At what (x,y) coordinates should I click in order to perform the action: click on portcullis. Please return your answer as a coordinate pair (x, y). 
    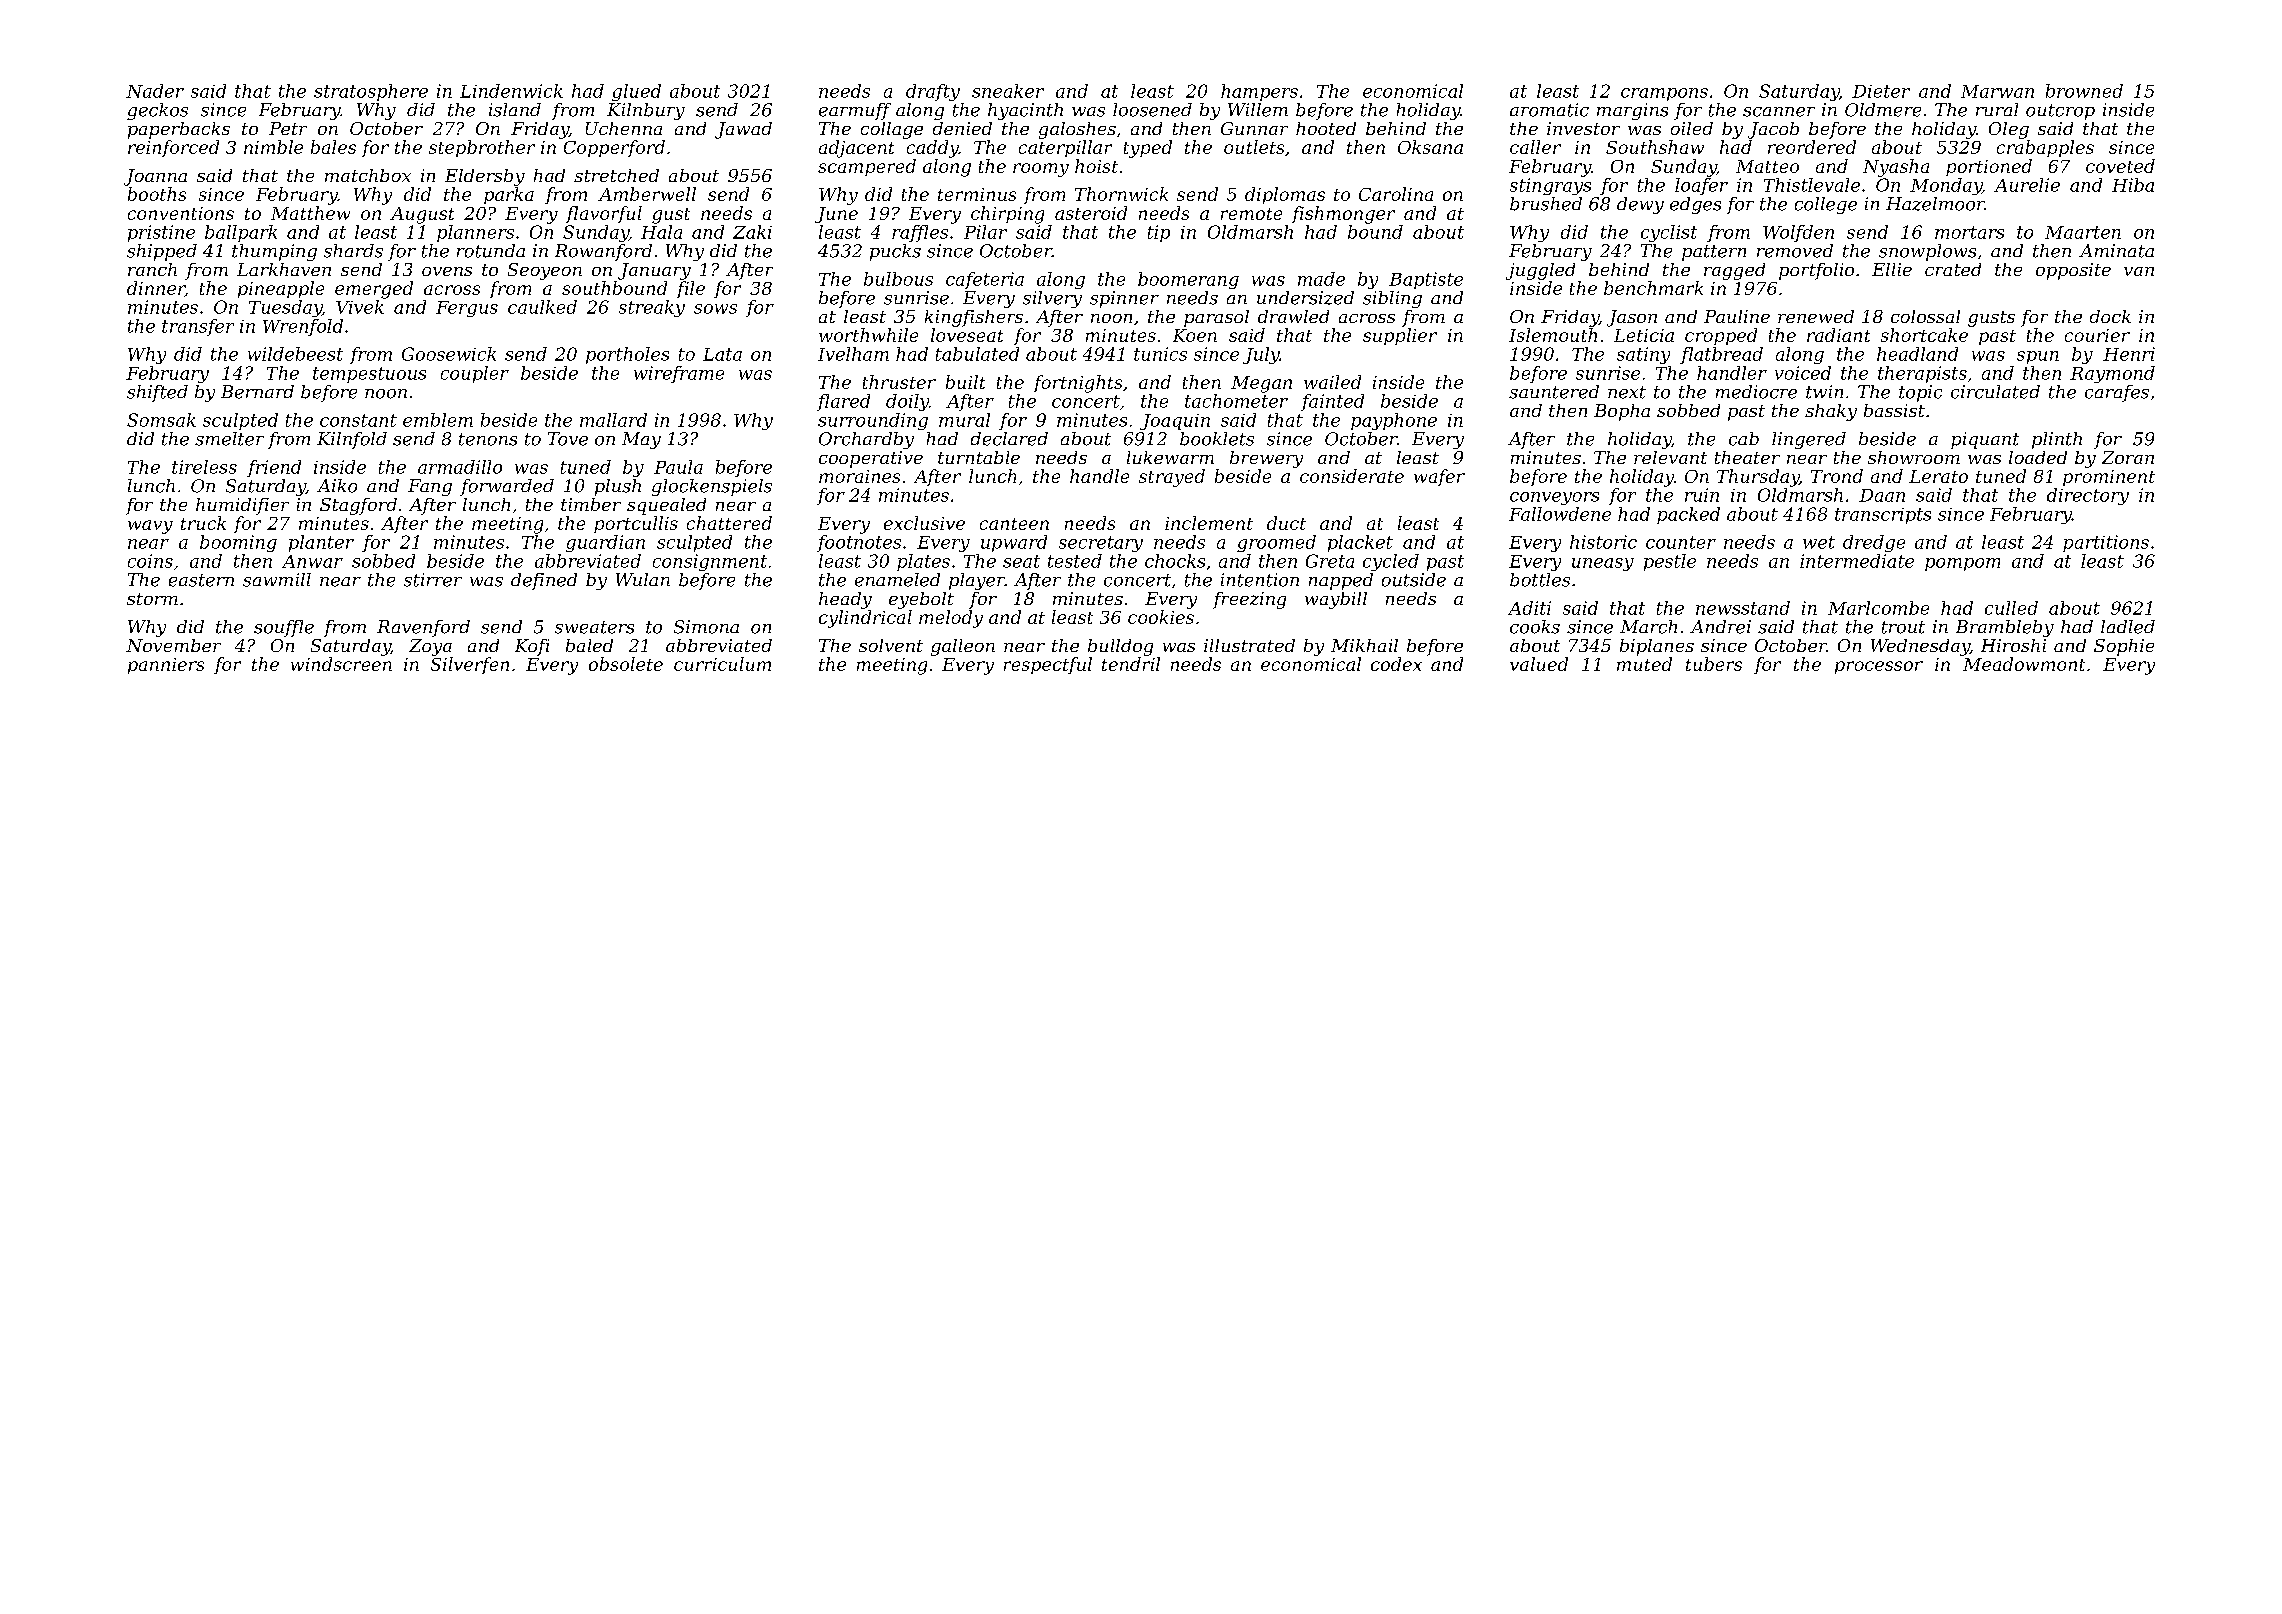
    Looking at the image, I should click on (636, 524).
